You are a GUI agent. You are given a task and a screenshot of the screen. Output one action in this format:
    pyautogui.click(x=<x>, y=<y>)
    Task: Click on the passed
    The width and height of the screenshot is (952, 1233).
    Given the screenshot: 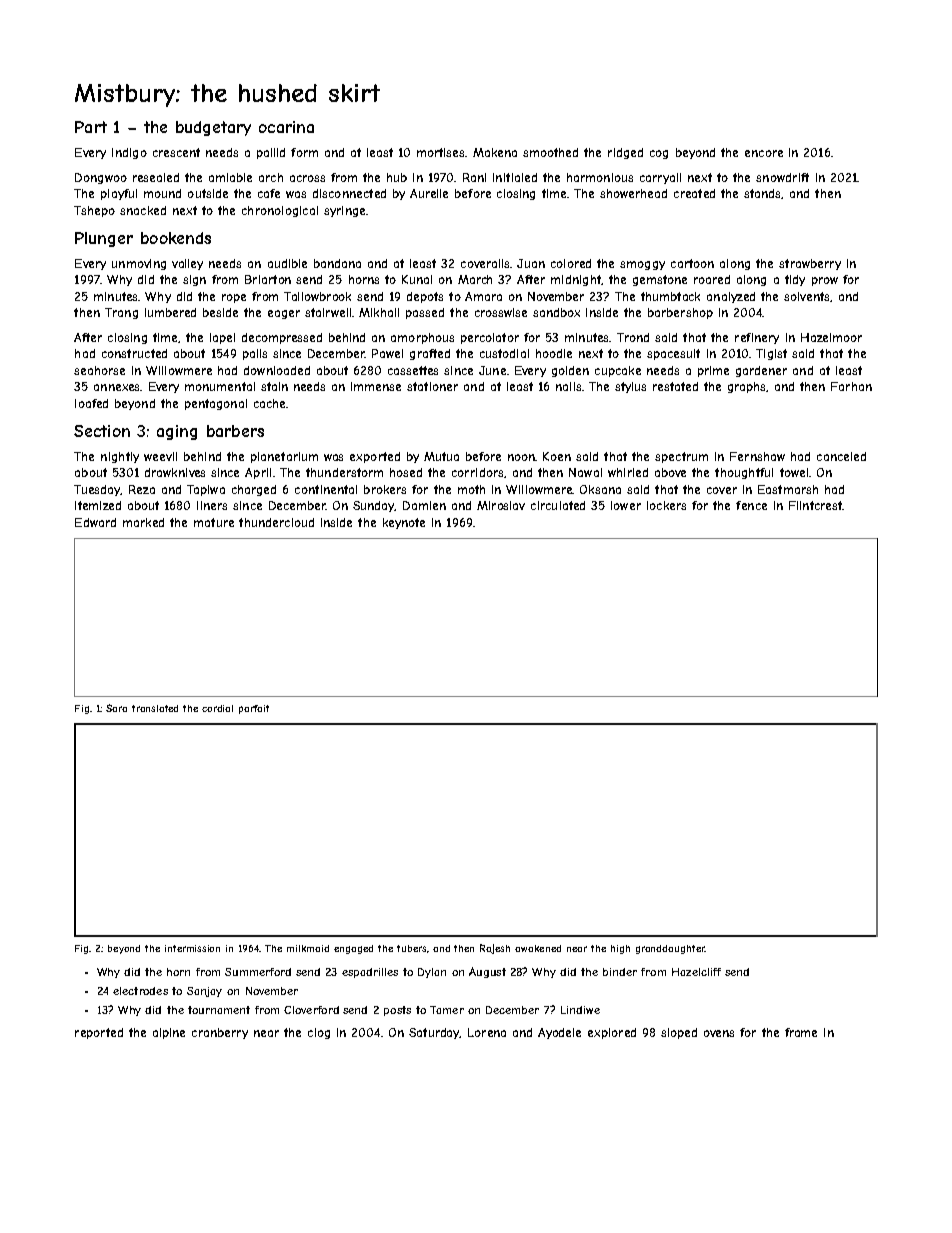 What is the action you would take?
    pyautogui.click(x=425, y=313)
